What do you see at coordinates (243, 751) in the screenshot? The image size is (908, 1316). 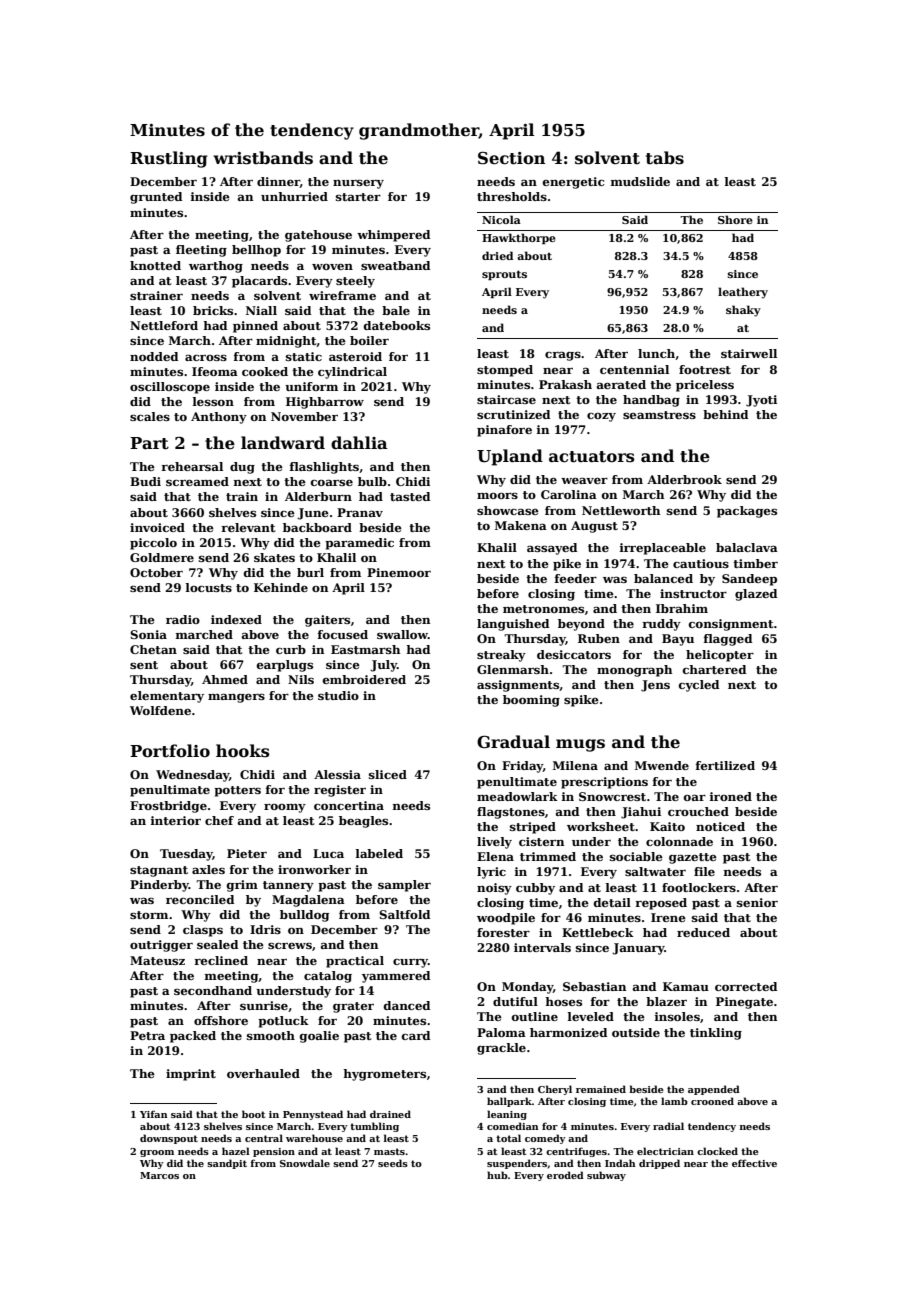 I see `hooks` at bounding box center [243, 751].
